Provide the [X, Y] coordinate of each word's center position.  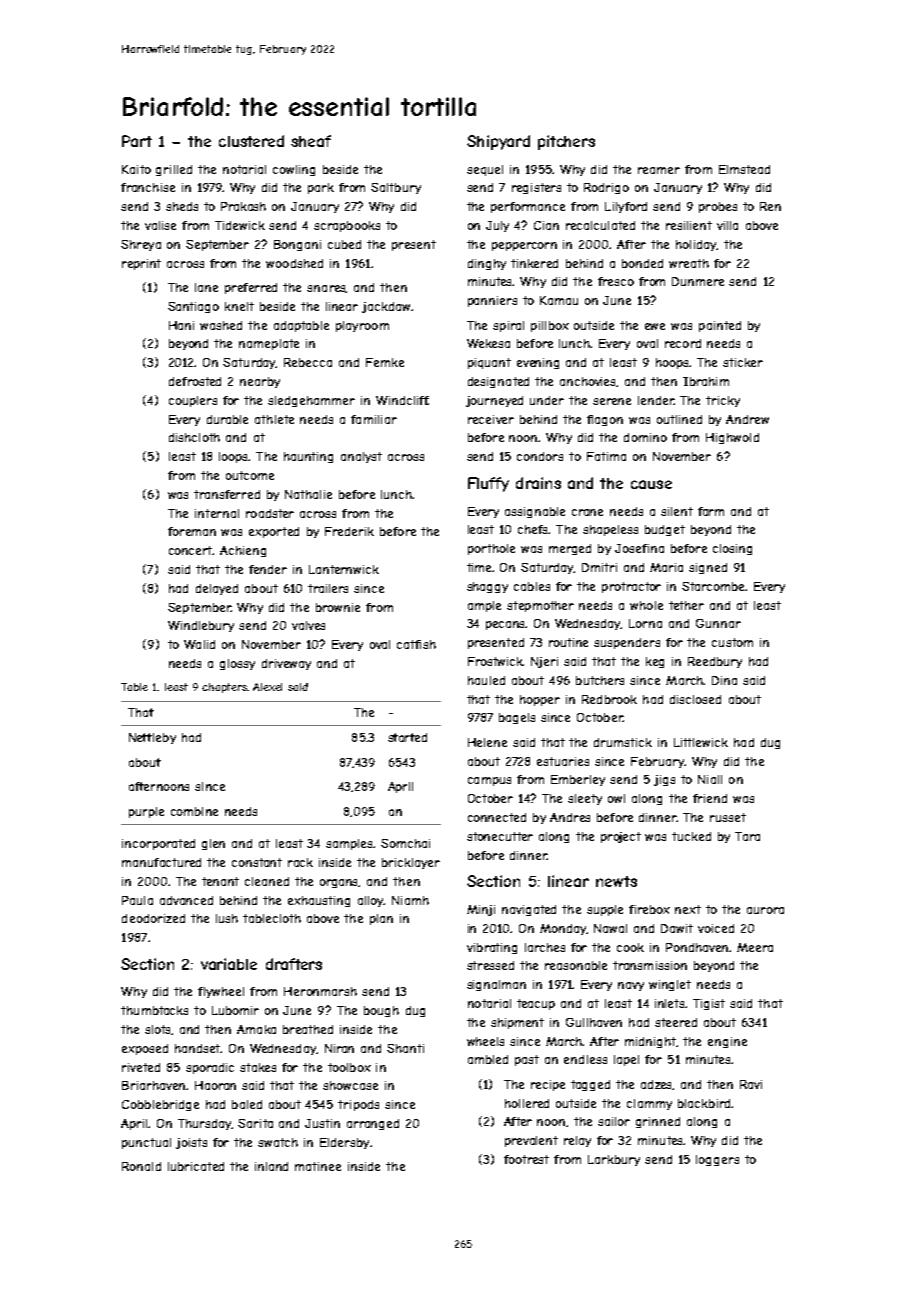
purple [146, 812]
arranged [373, 1124]
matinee [318, 1166]
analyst [361, 457]
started [407, 737]
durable [227, 419]
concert [191, 550]
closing [732, 549]
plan [381, 919]
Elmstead [744, 169]
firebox [649, 909]
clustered [251, 141]
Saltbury [396, 188]
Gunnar [718, 623]
